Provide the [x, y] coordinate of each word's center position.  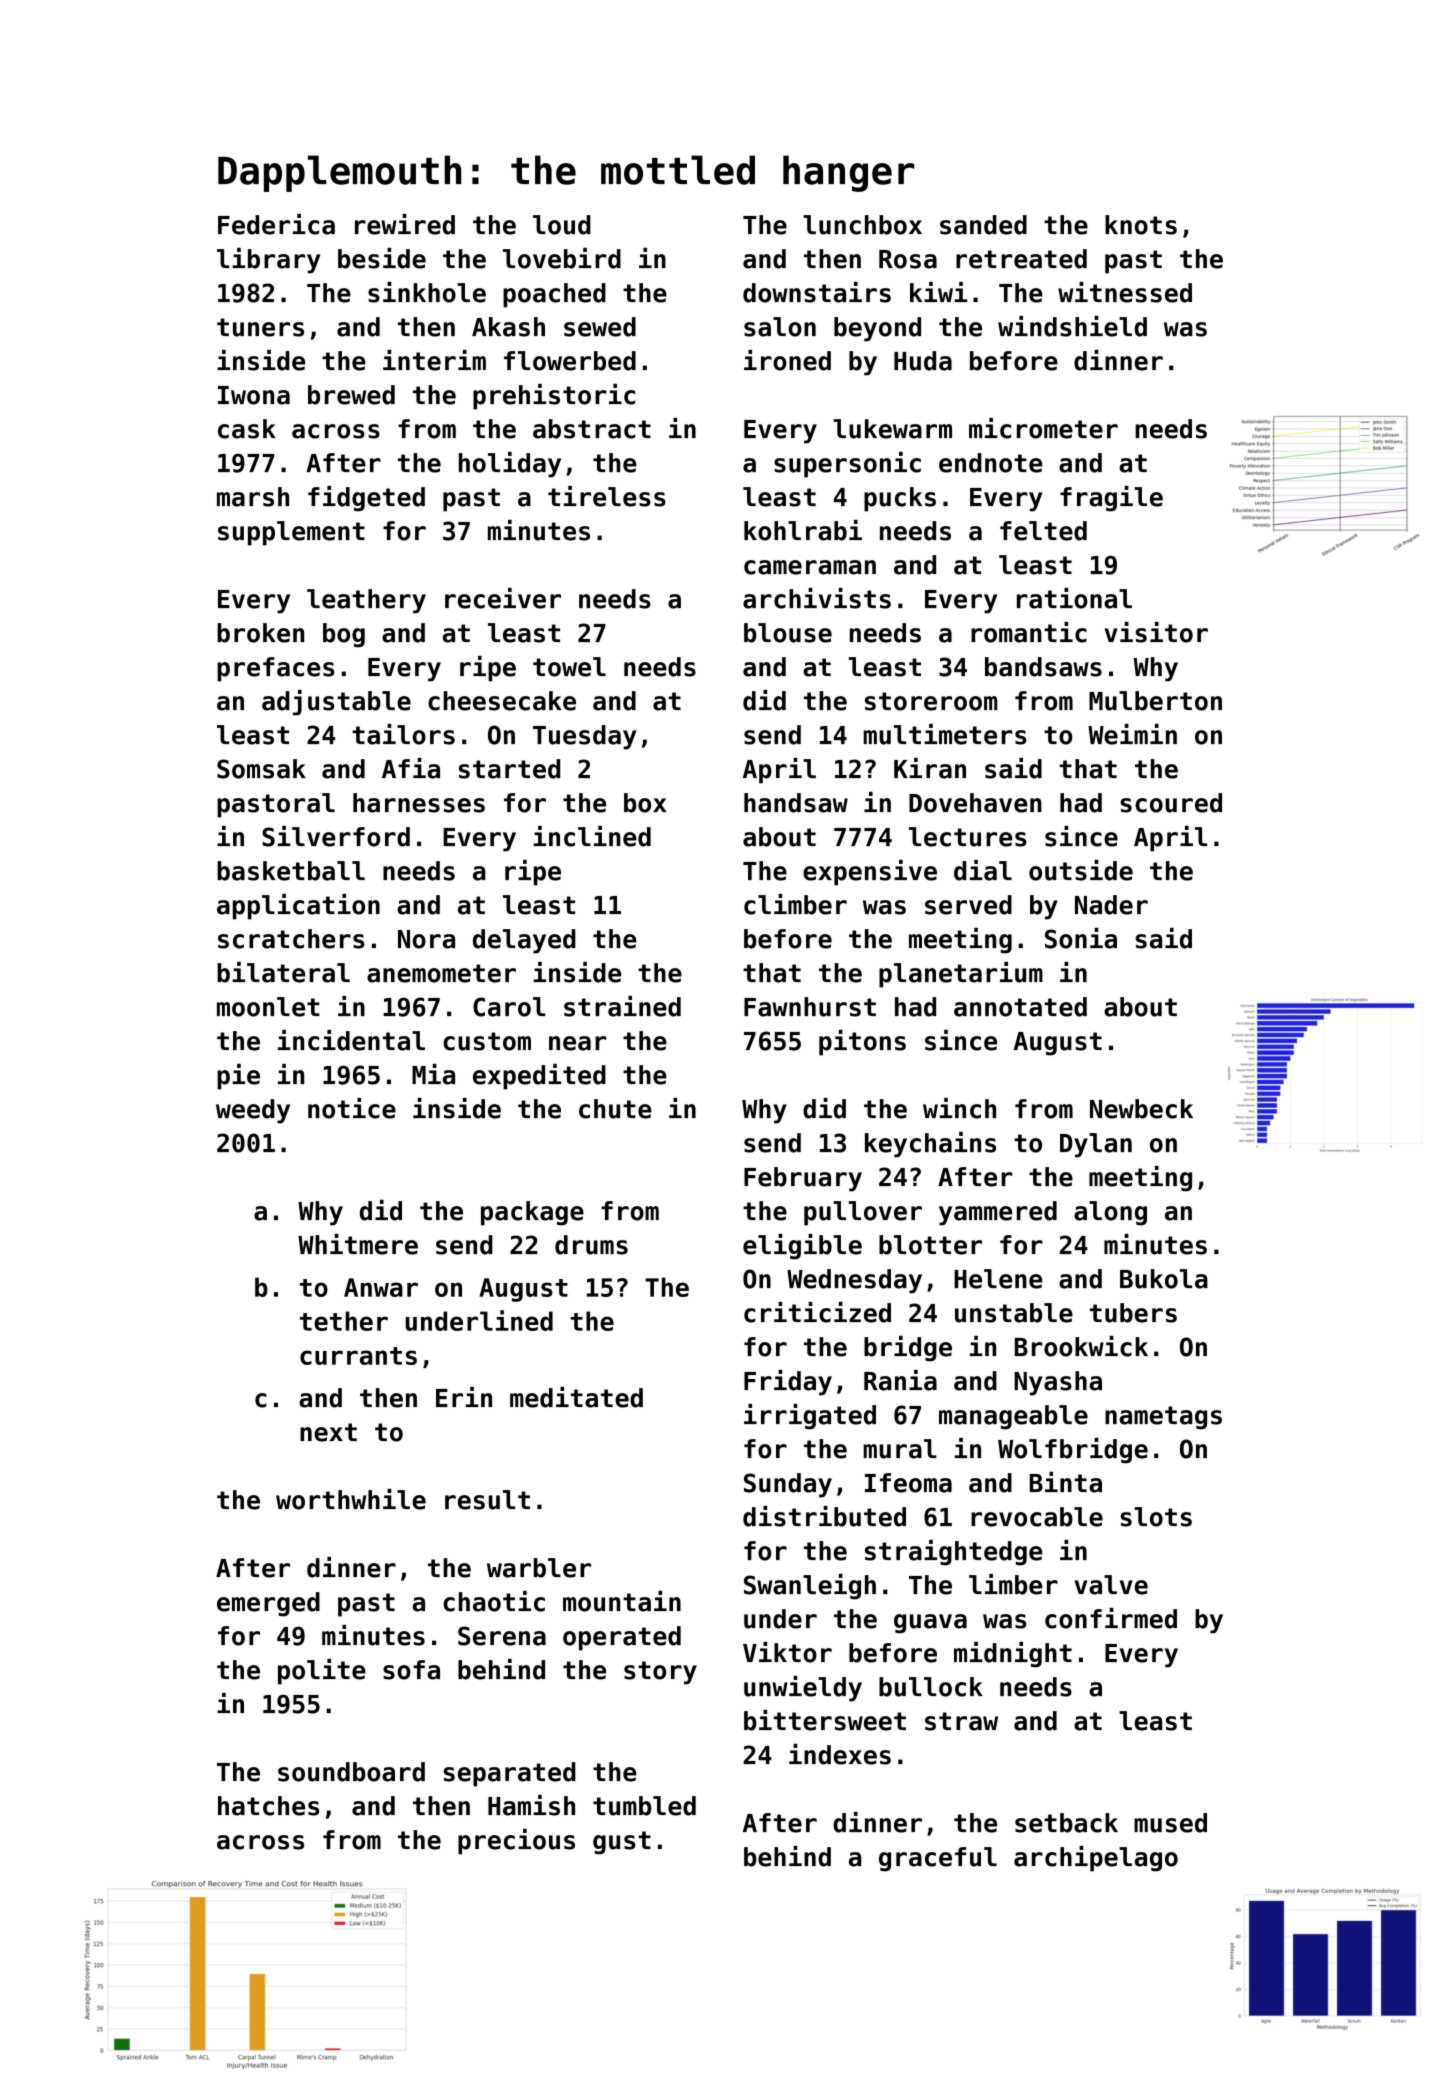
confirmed [1111, 1618]
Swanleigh [810, 1587]
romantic [1029, 632]
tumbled [644, 1806]
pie [238, 1077]
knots [1141, 225]
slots [1156, 1517]
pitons [862, 1043]
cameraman [810, 567]
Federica [276, 224]
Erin [464, 1397]
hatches [268, 1806]
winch [959, 1108]
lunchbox [862, 225]
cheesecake [502, 701]
